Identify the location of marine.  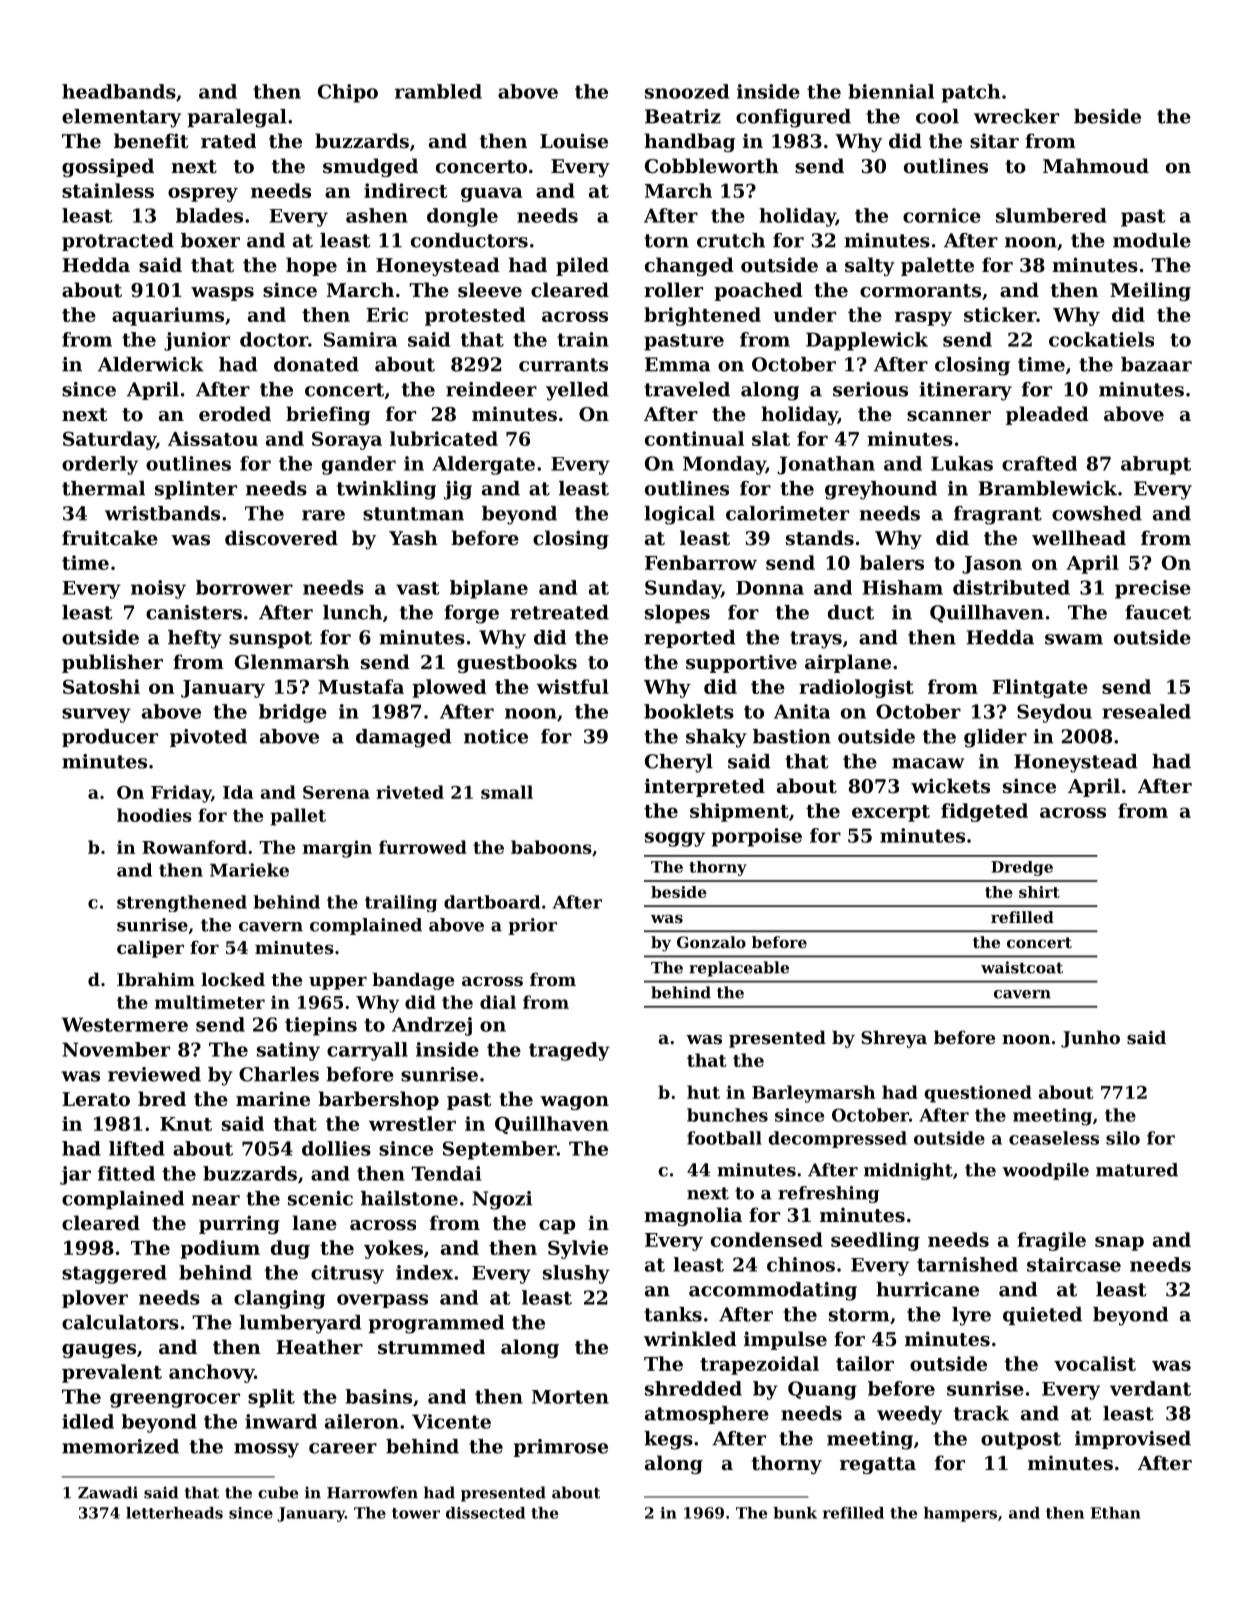
(273, 1098).
